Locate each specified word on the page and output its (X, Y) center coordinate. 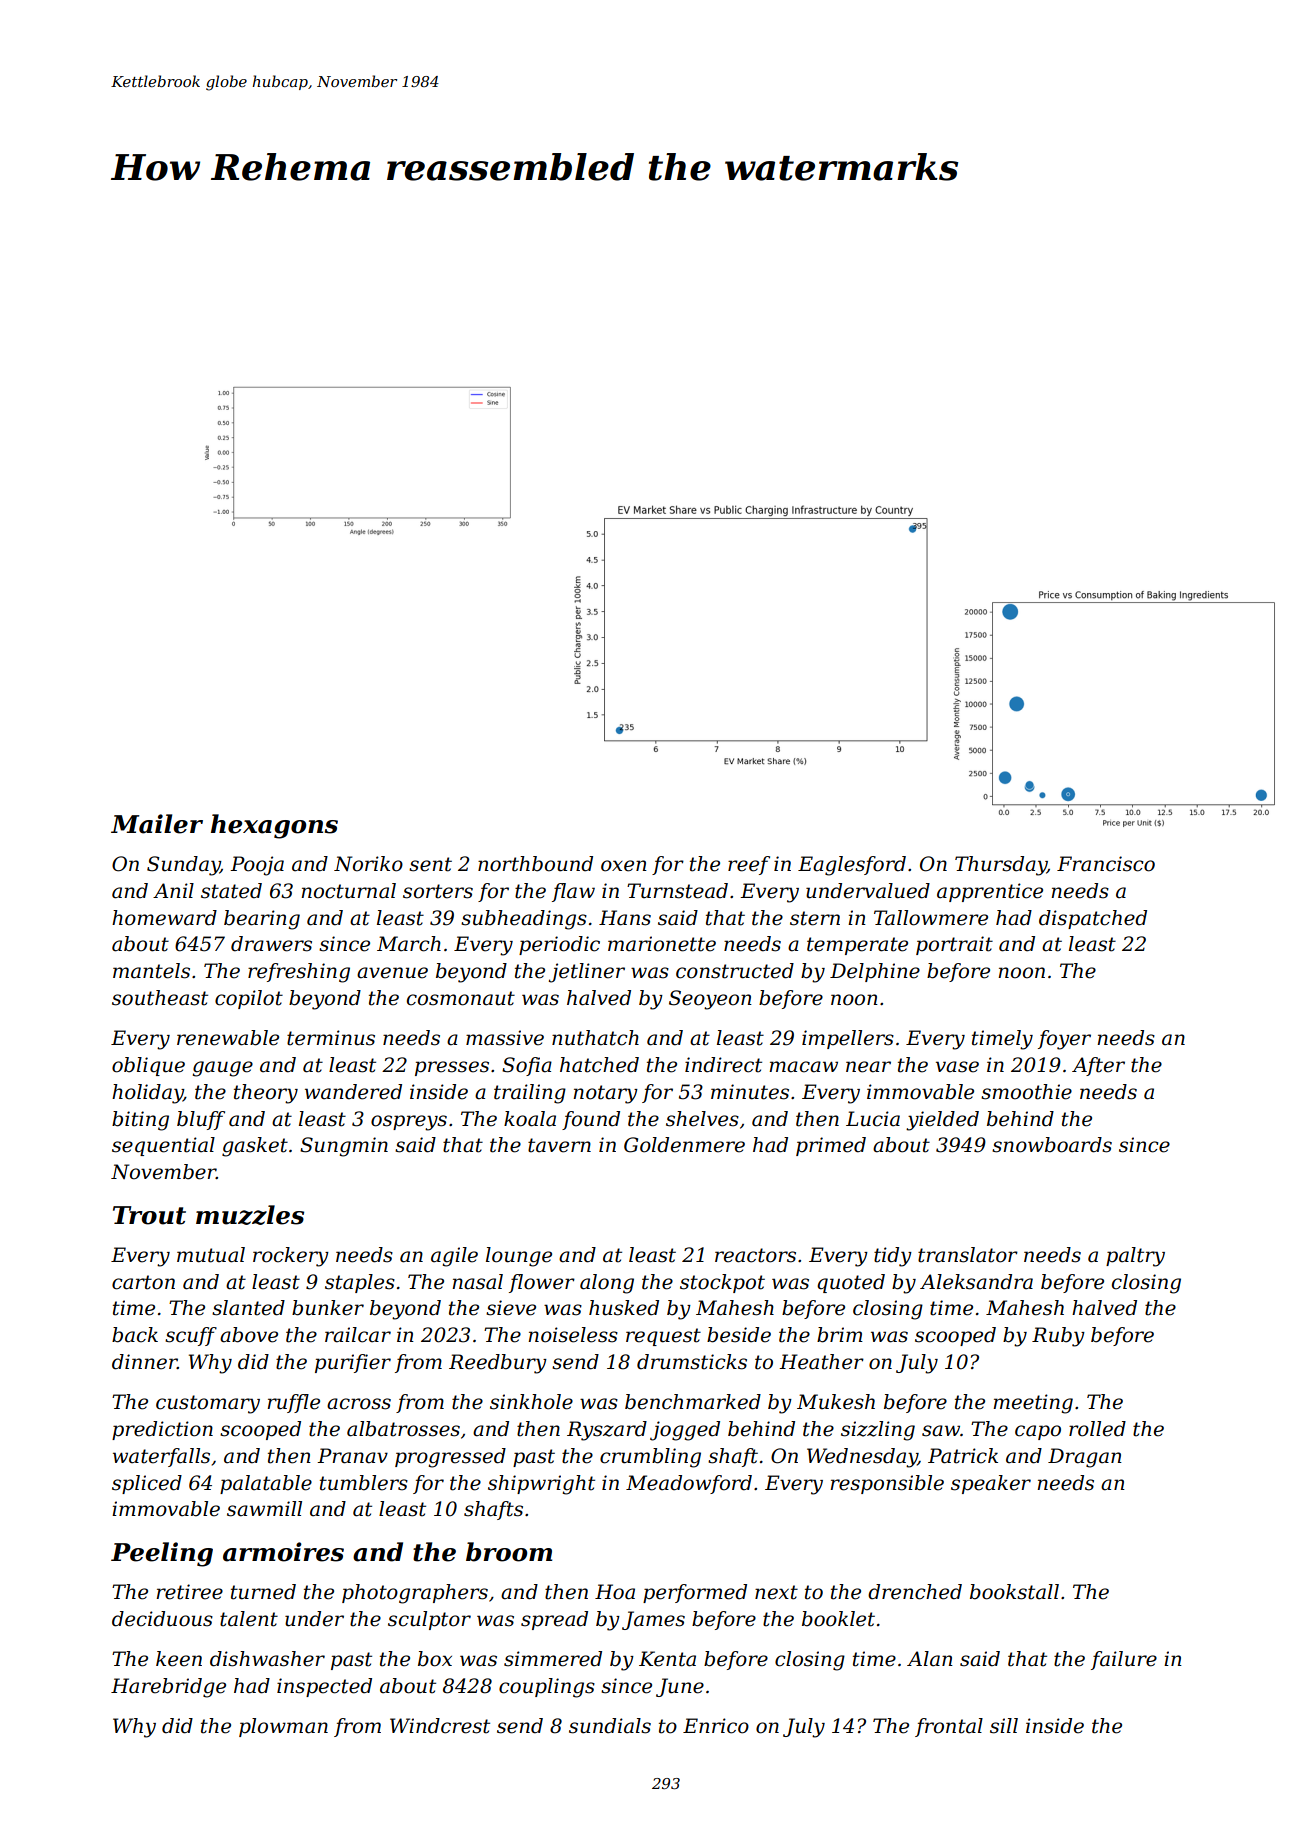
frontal (949, 1727)
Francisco (1106, 864)
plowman (283, 1727)
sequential (163, 1146)
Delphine (875, 972)
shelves (702, 1119)
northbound (535, 864)
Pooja (257, 866)
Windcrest (440, 1726)
